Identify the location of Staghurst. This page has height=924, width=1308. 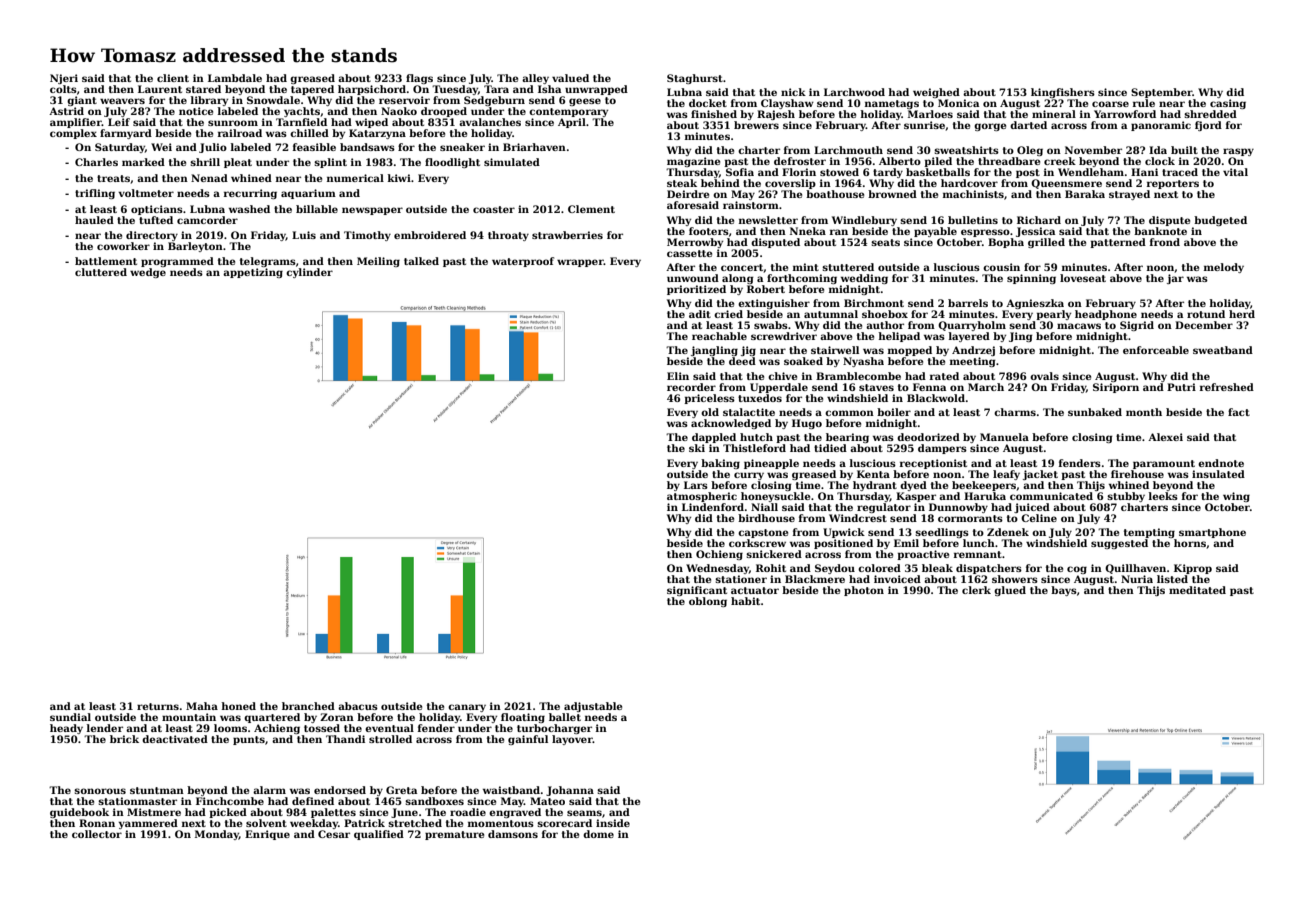
(695, 79).
